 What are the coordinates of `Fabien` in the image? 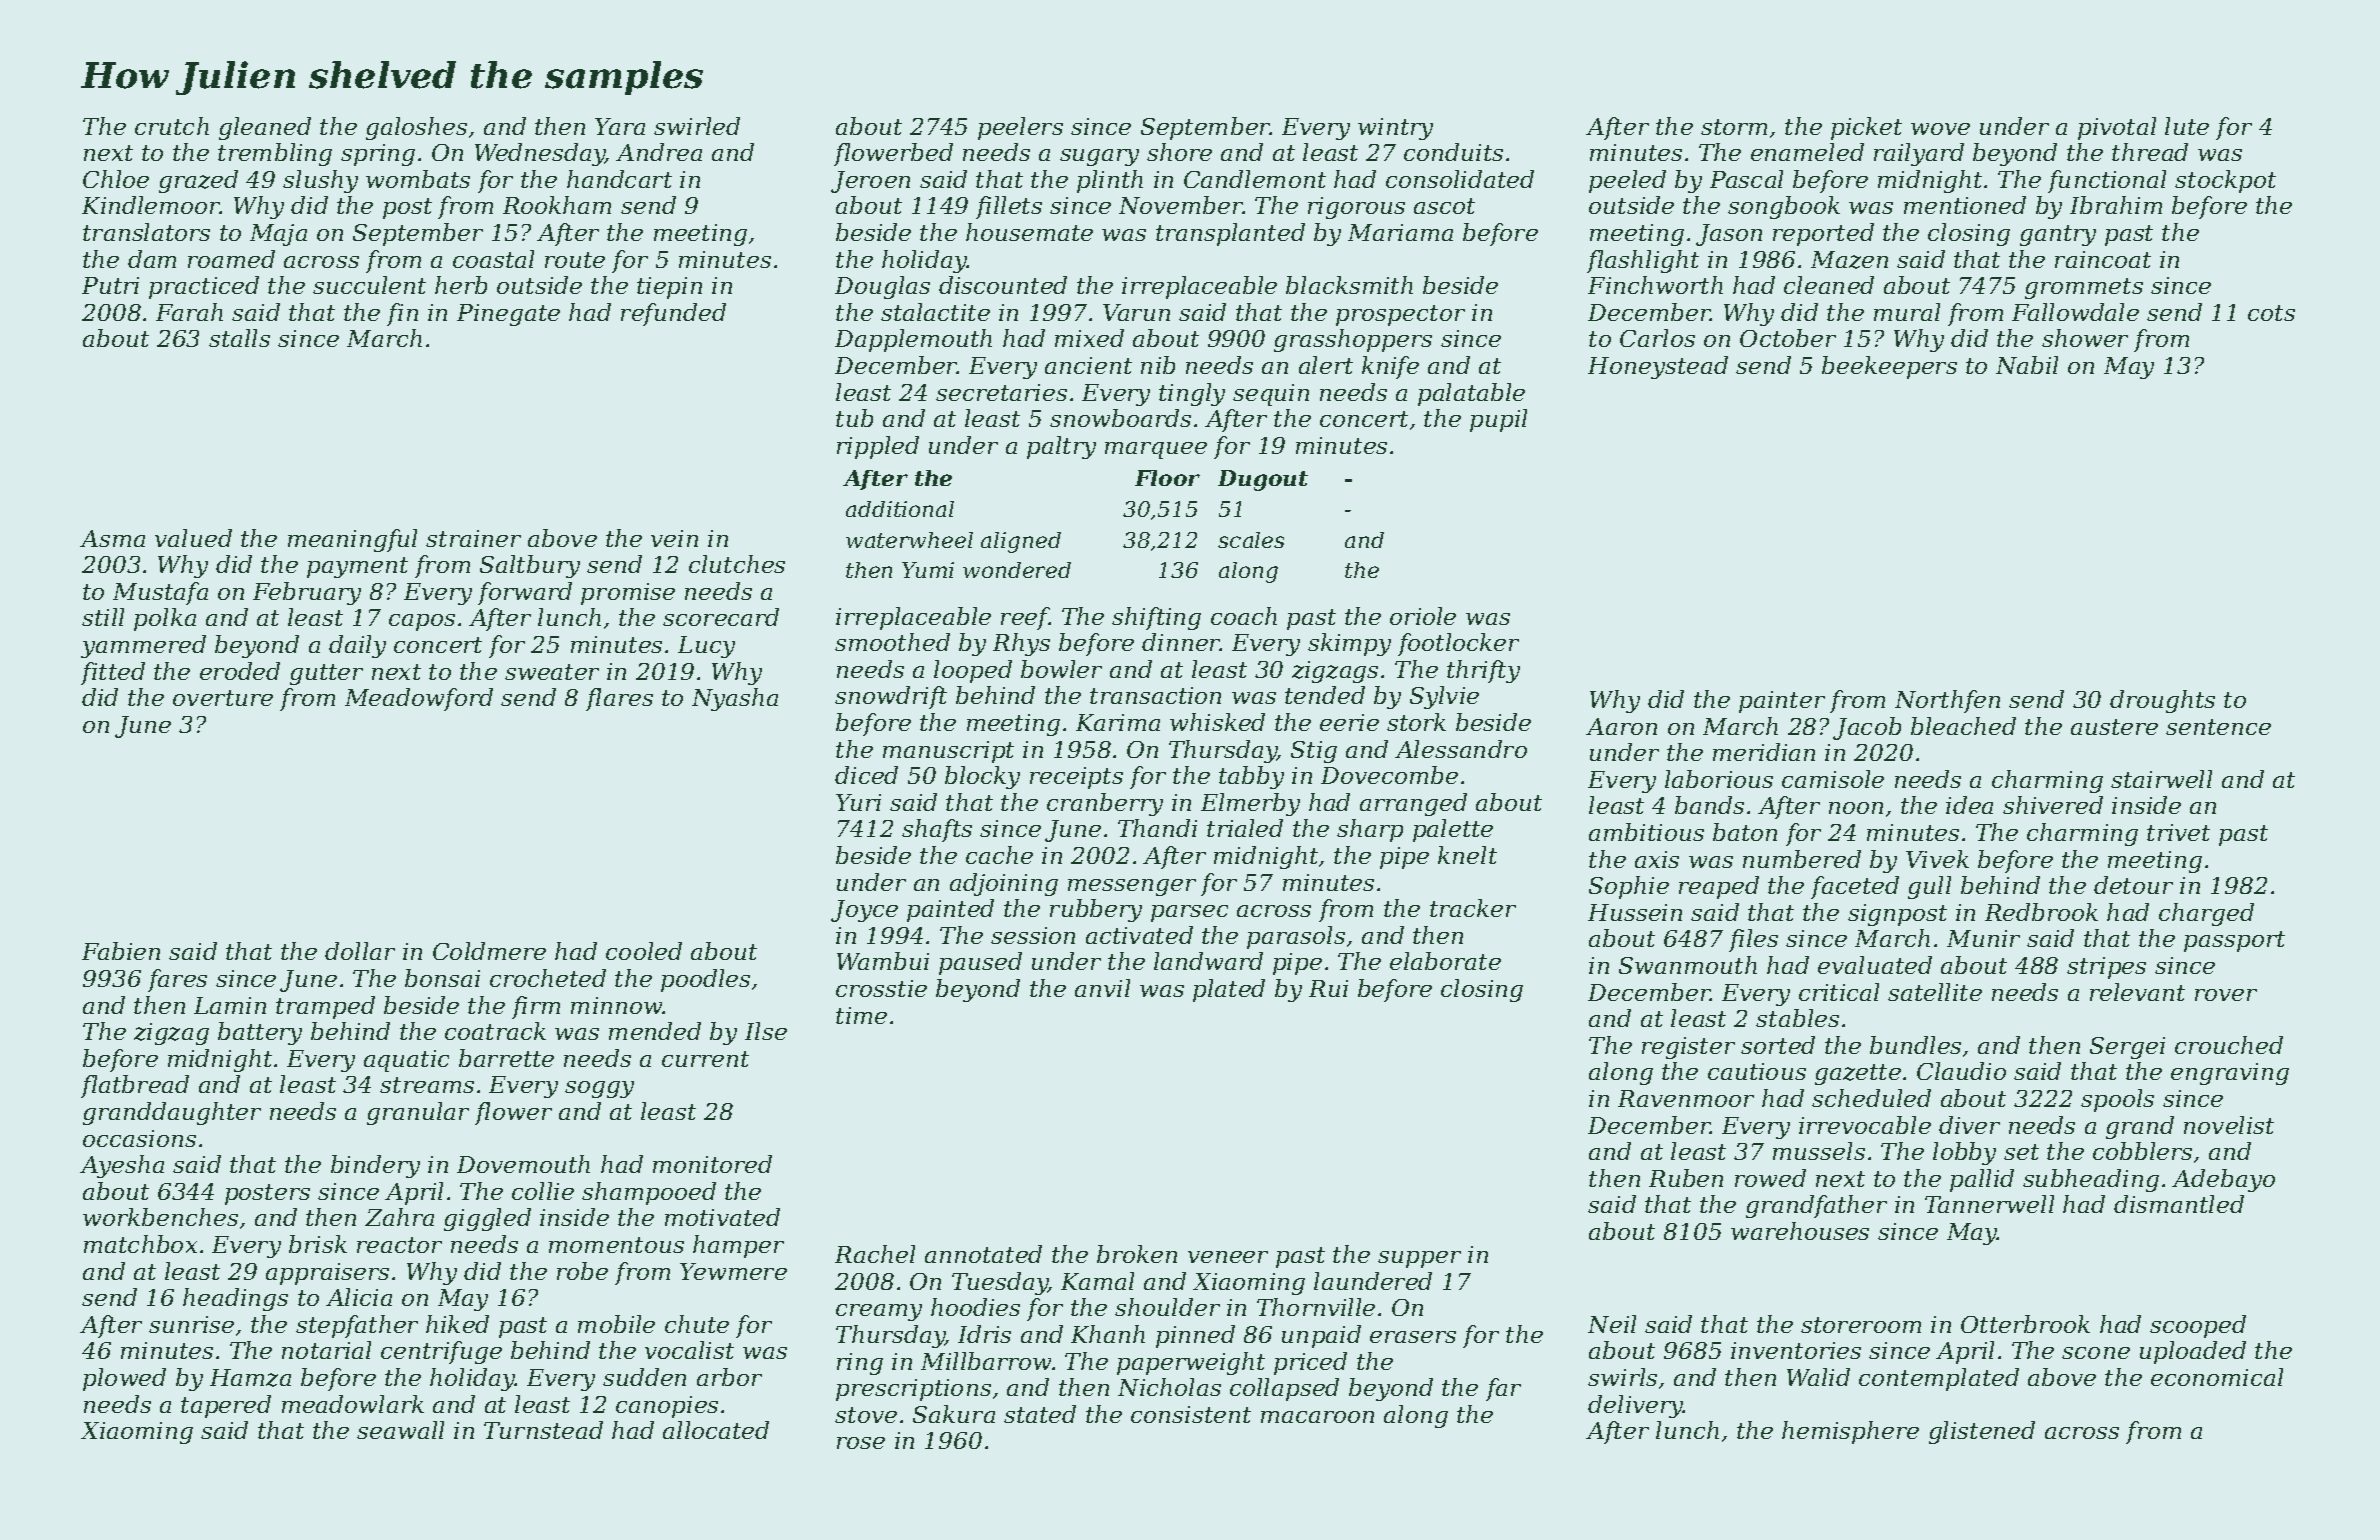 It's located at (121, 951).
